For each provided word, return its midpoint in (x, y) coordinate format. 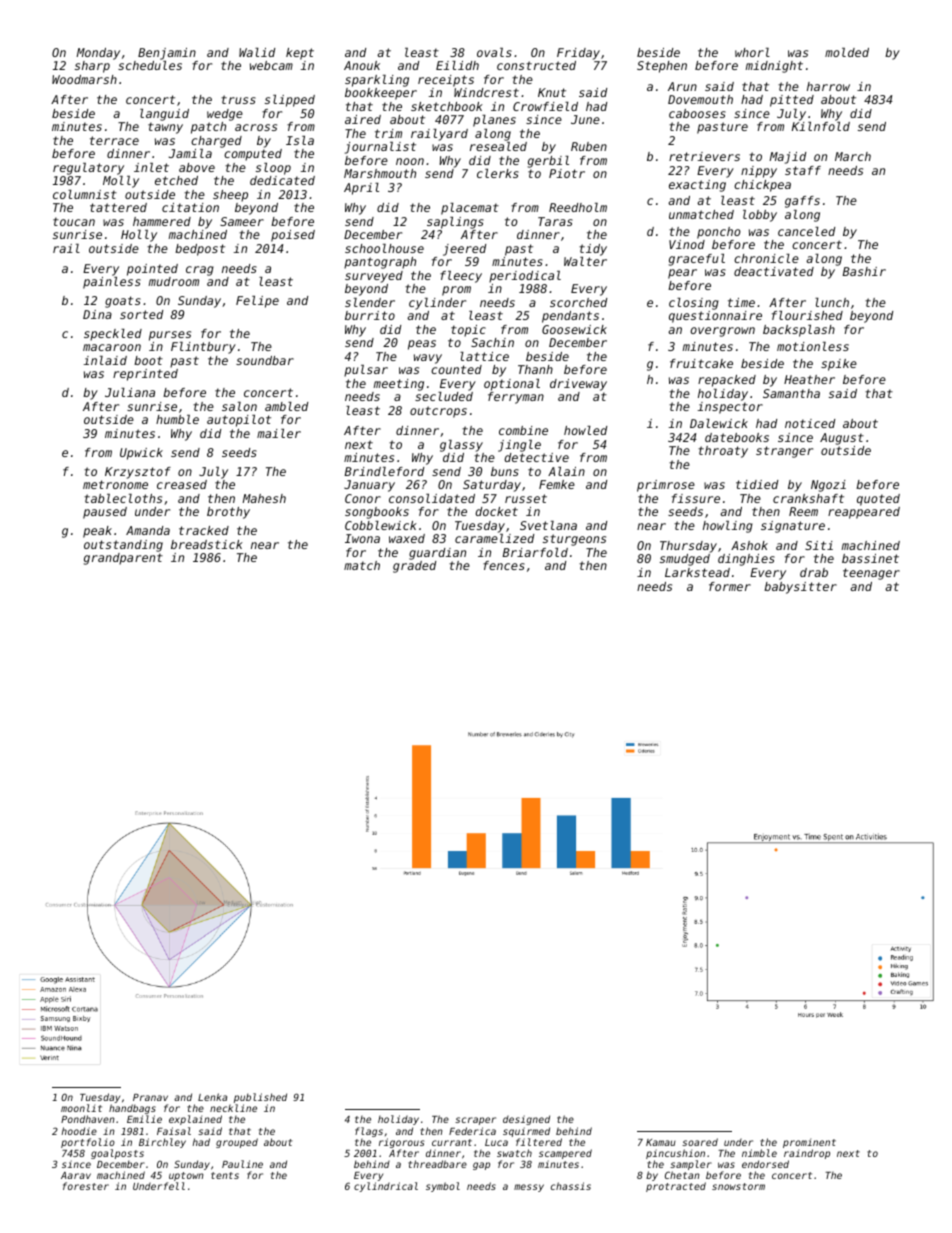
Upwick (141, 454)
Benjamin (167, 54)
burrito (370, 315)
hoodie (79, 1131)
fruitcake (701, 363)
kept (300, 54)
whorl (752, 52)
